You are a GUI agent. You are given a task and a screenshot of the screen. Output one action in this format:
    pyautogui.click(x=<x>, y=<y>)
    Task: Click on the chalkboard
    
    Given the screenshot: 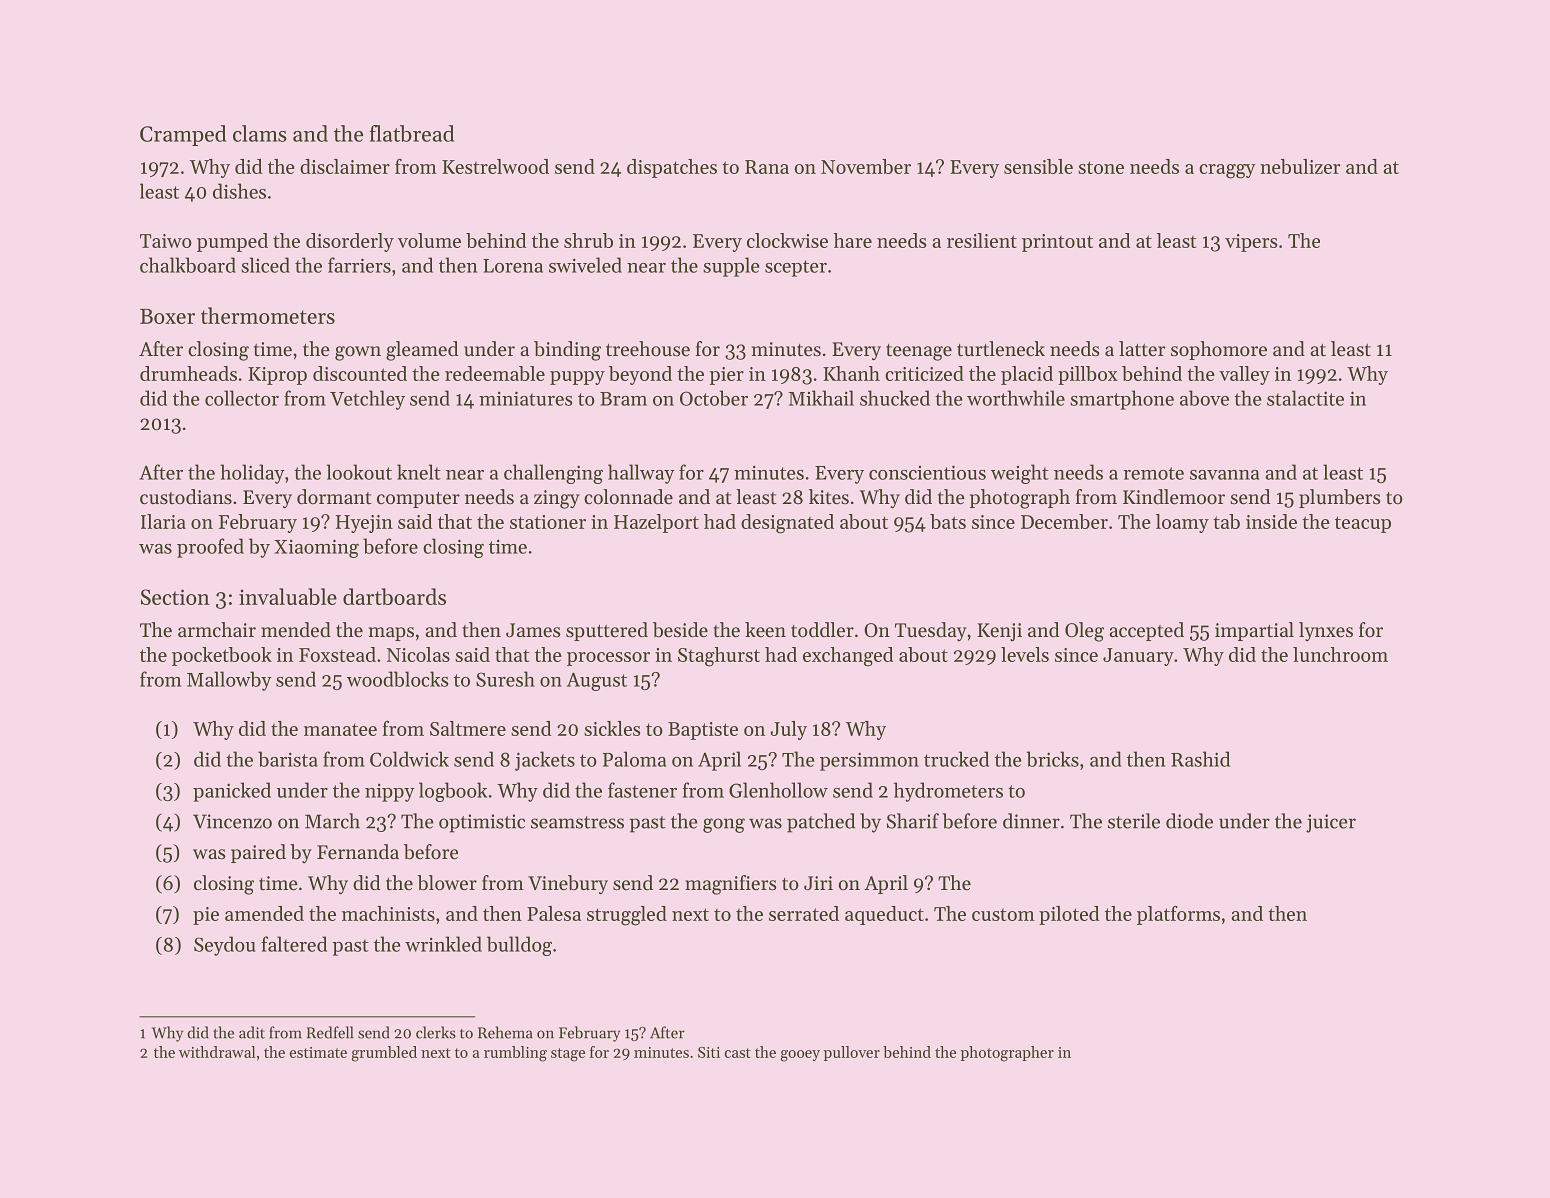 What is the action you would take?
    pyautogui.click(x=188, y=265)
